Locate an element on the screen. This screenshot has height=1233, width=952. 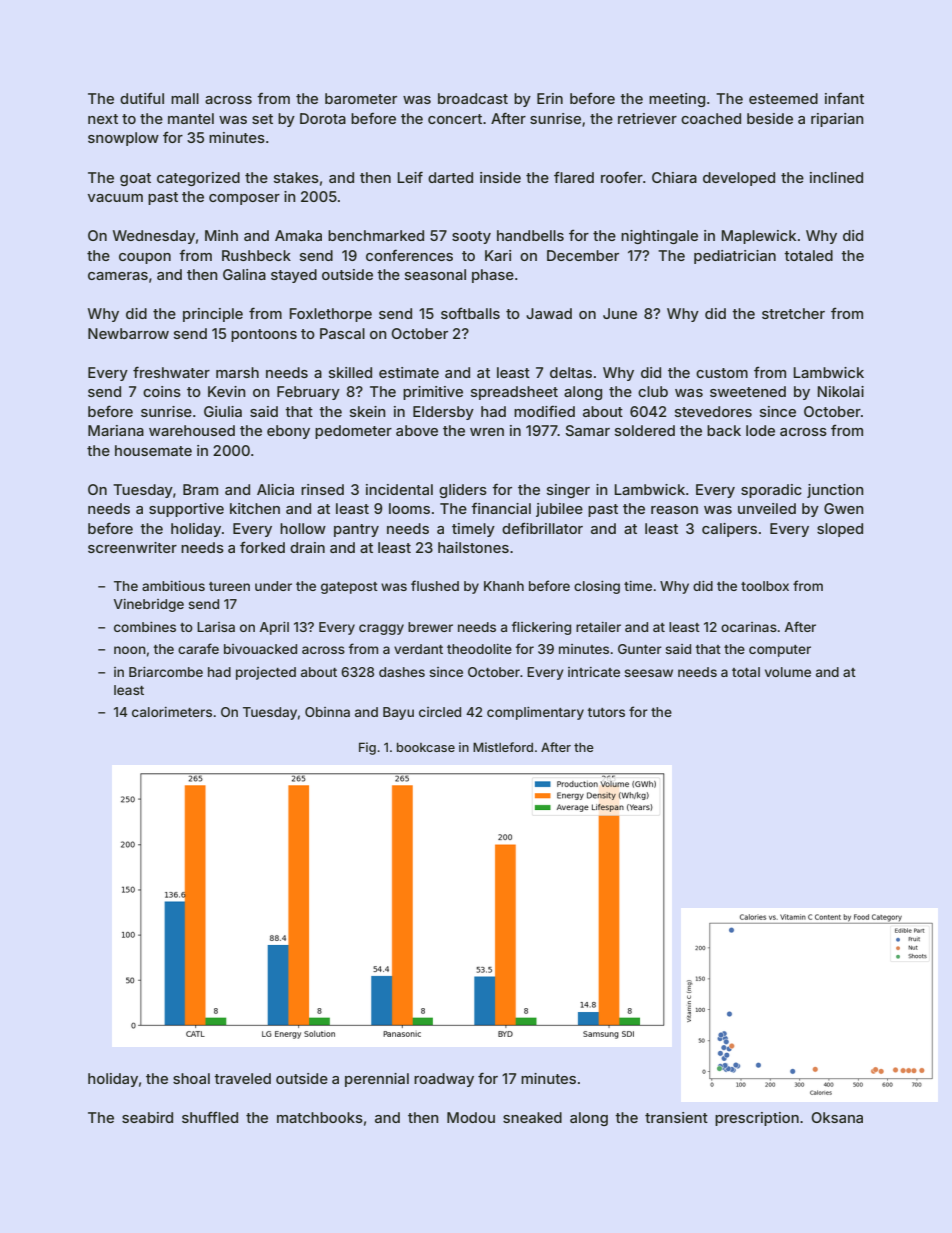
conferences is located at coordinates (409, 255).
